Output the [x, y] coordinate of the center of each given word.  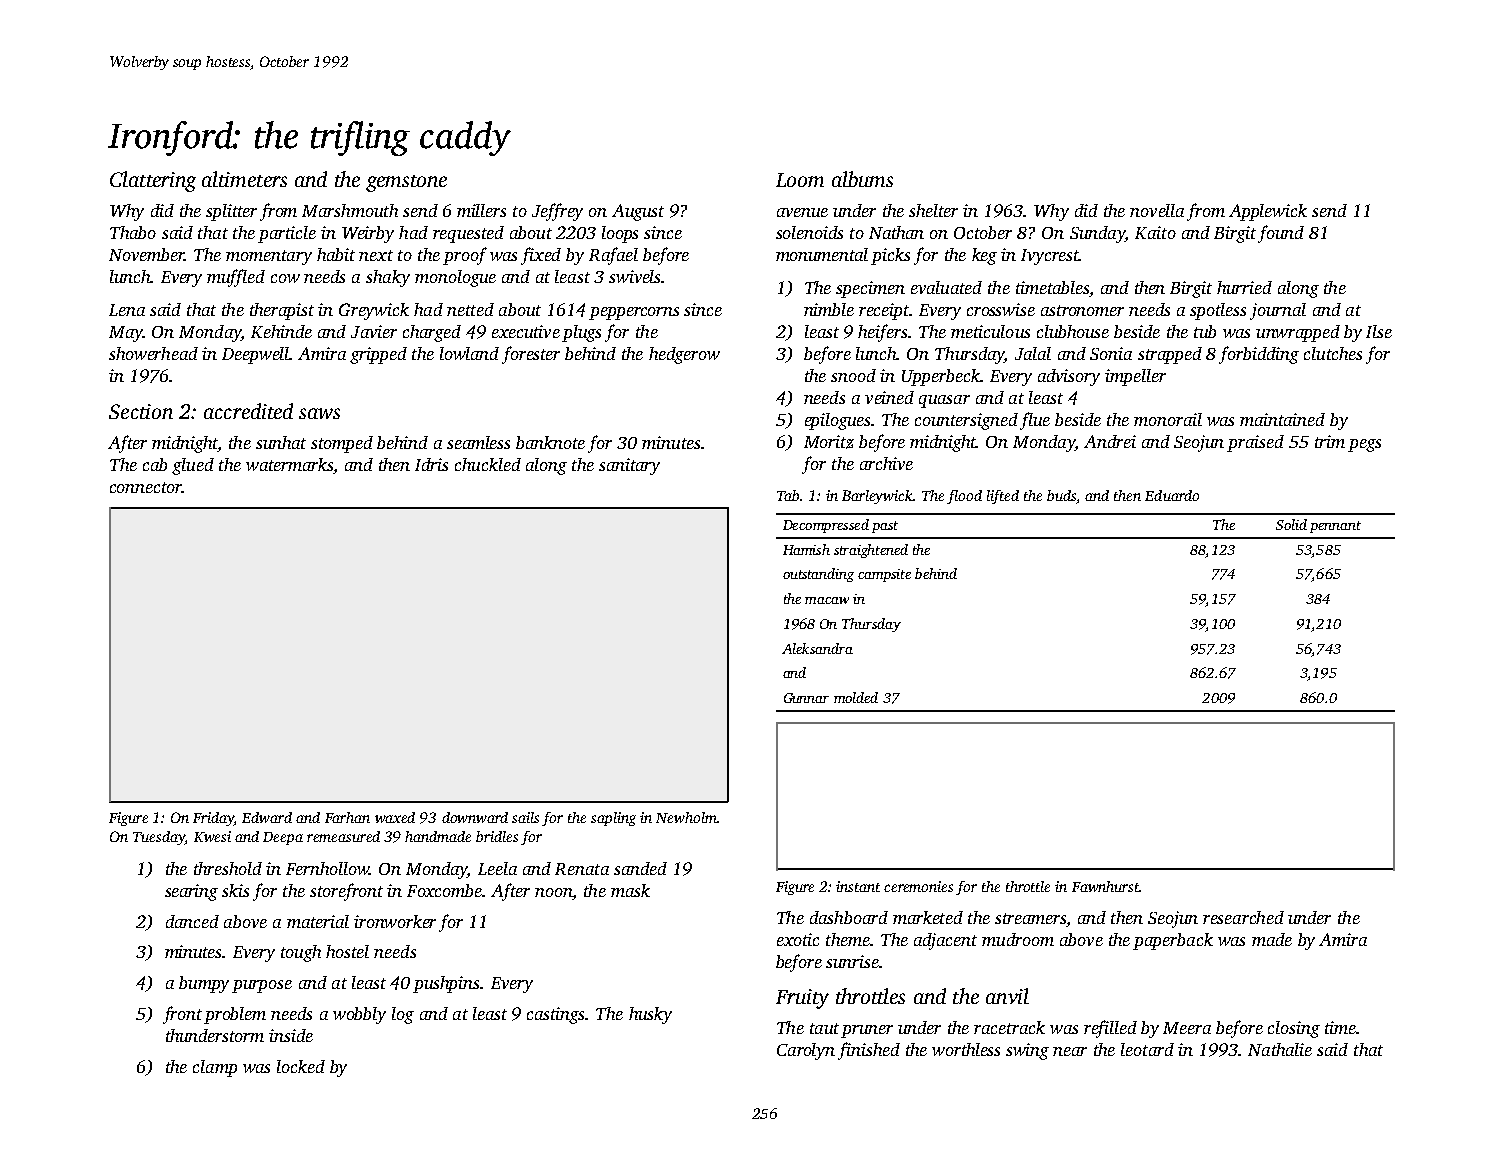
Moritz [829, 442]
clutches [1333, 353]
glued [193, 466]
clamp [215, 1068]
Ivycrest [1050, 257]
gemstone [406, 183]
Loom [800, 180]
